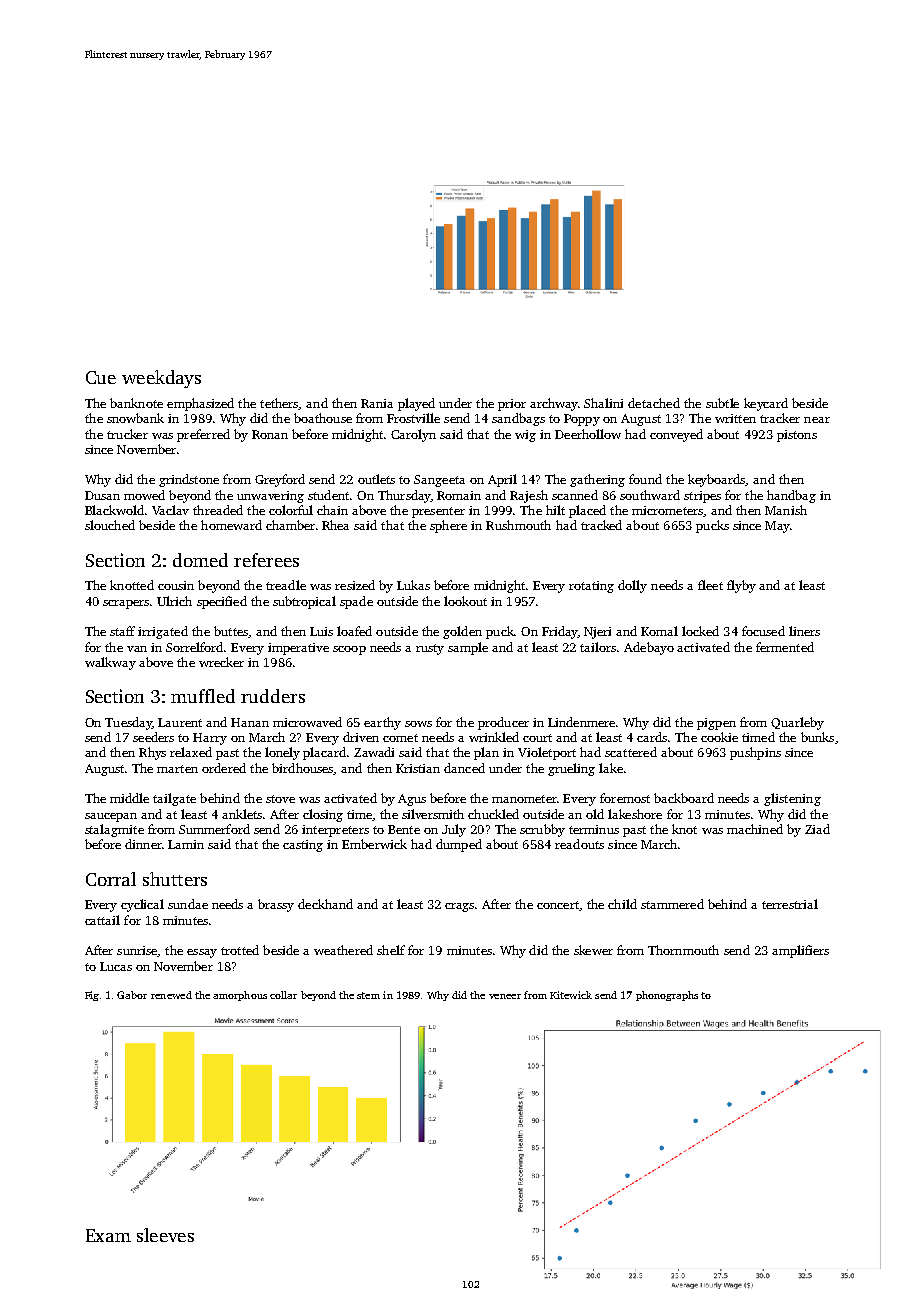 The height and width of the screenshot is (1314, 924). Describe the element at coordinates (368, 995) in the screenshot. I see `stem` at that location.
